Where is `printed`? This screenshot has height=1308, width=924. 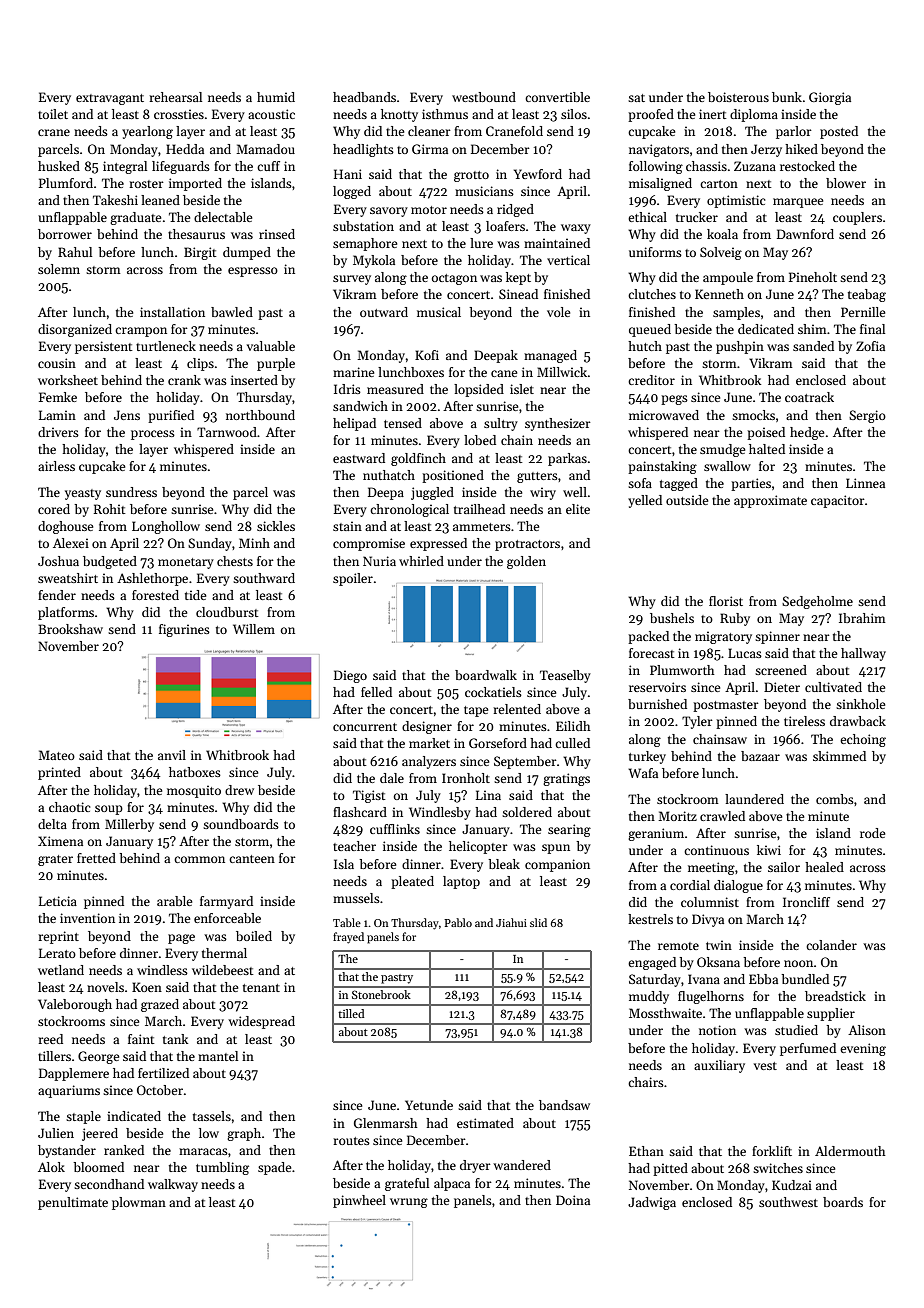 printed is located at coordinates (59, 773).
